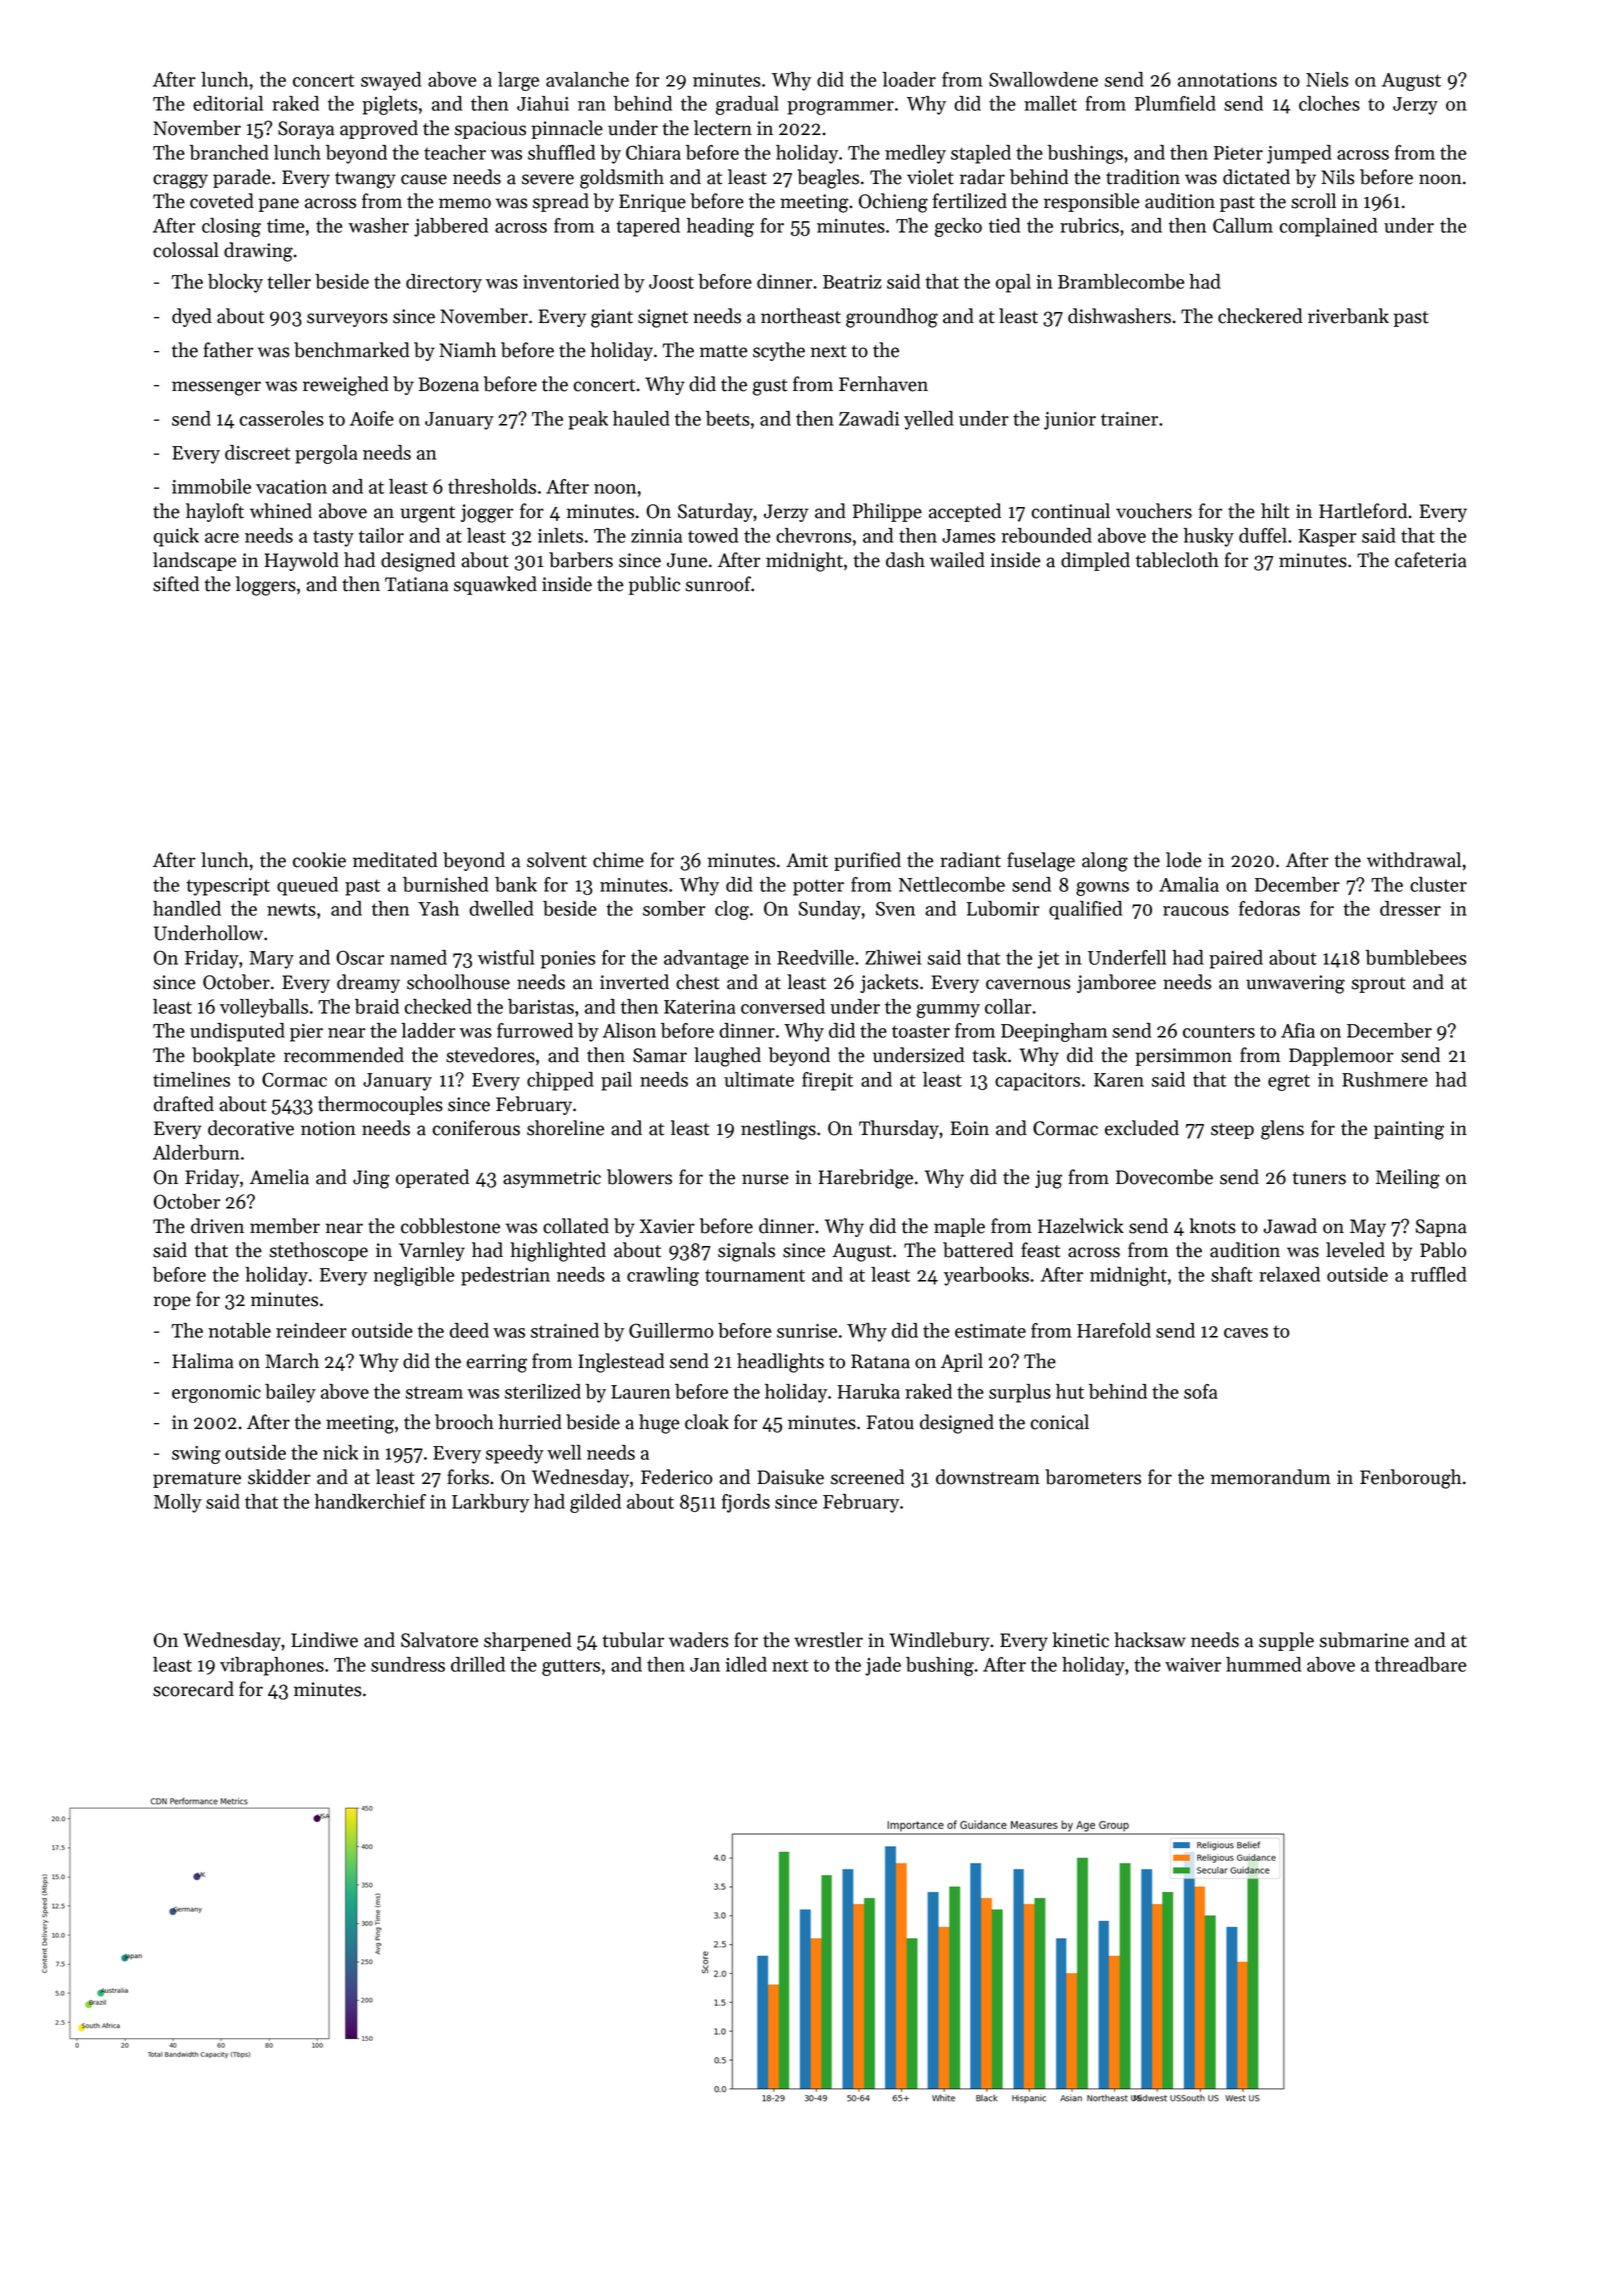 The height and width of the image is (2292, 1620). Describe the element at coordinates (279, 1177) in the image. I see `Amelia` at that location.
